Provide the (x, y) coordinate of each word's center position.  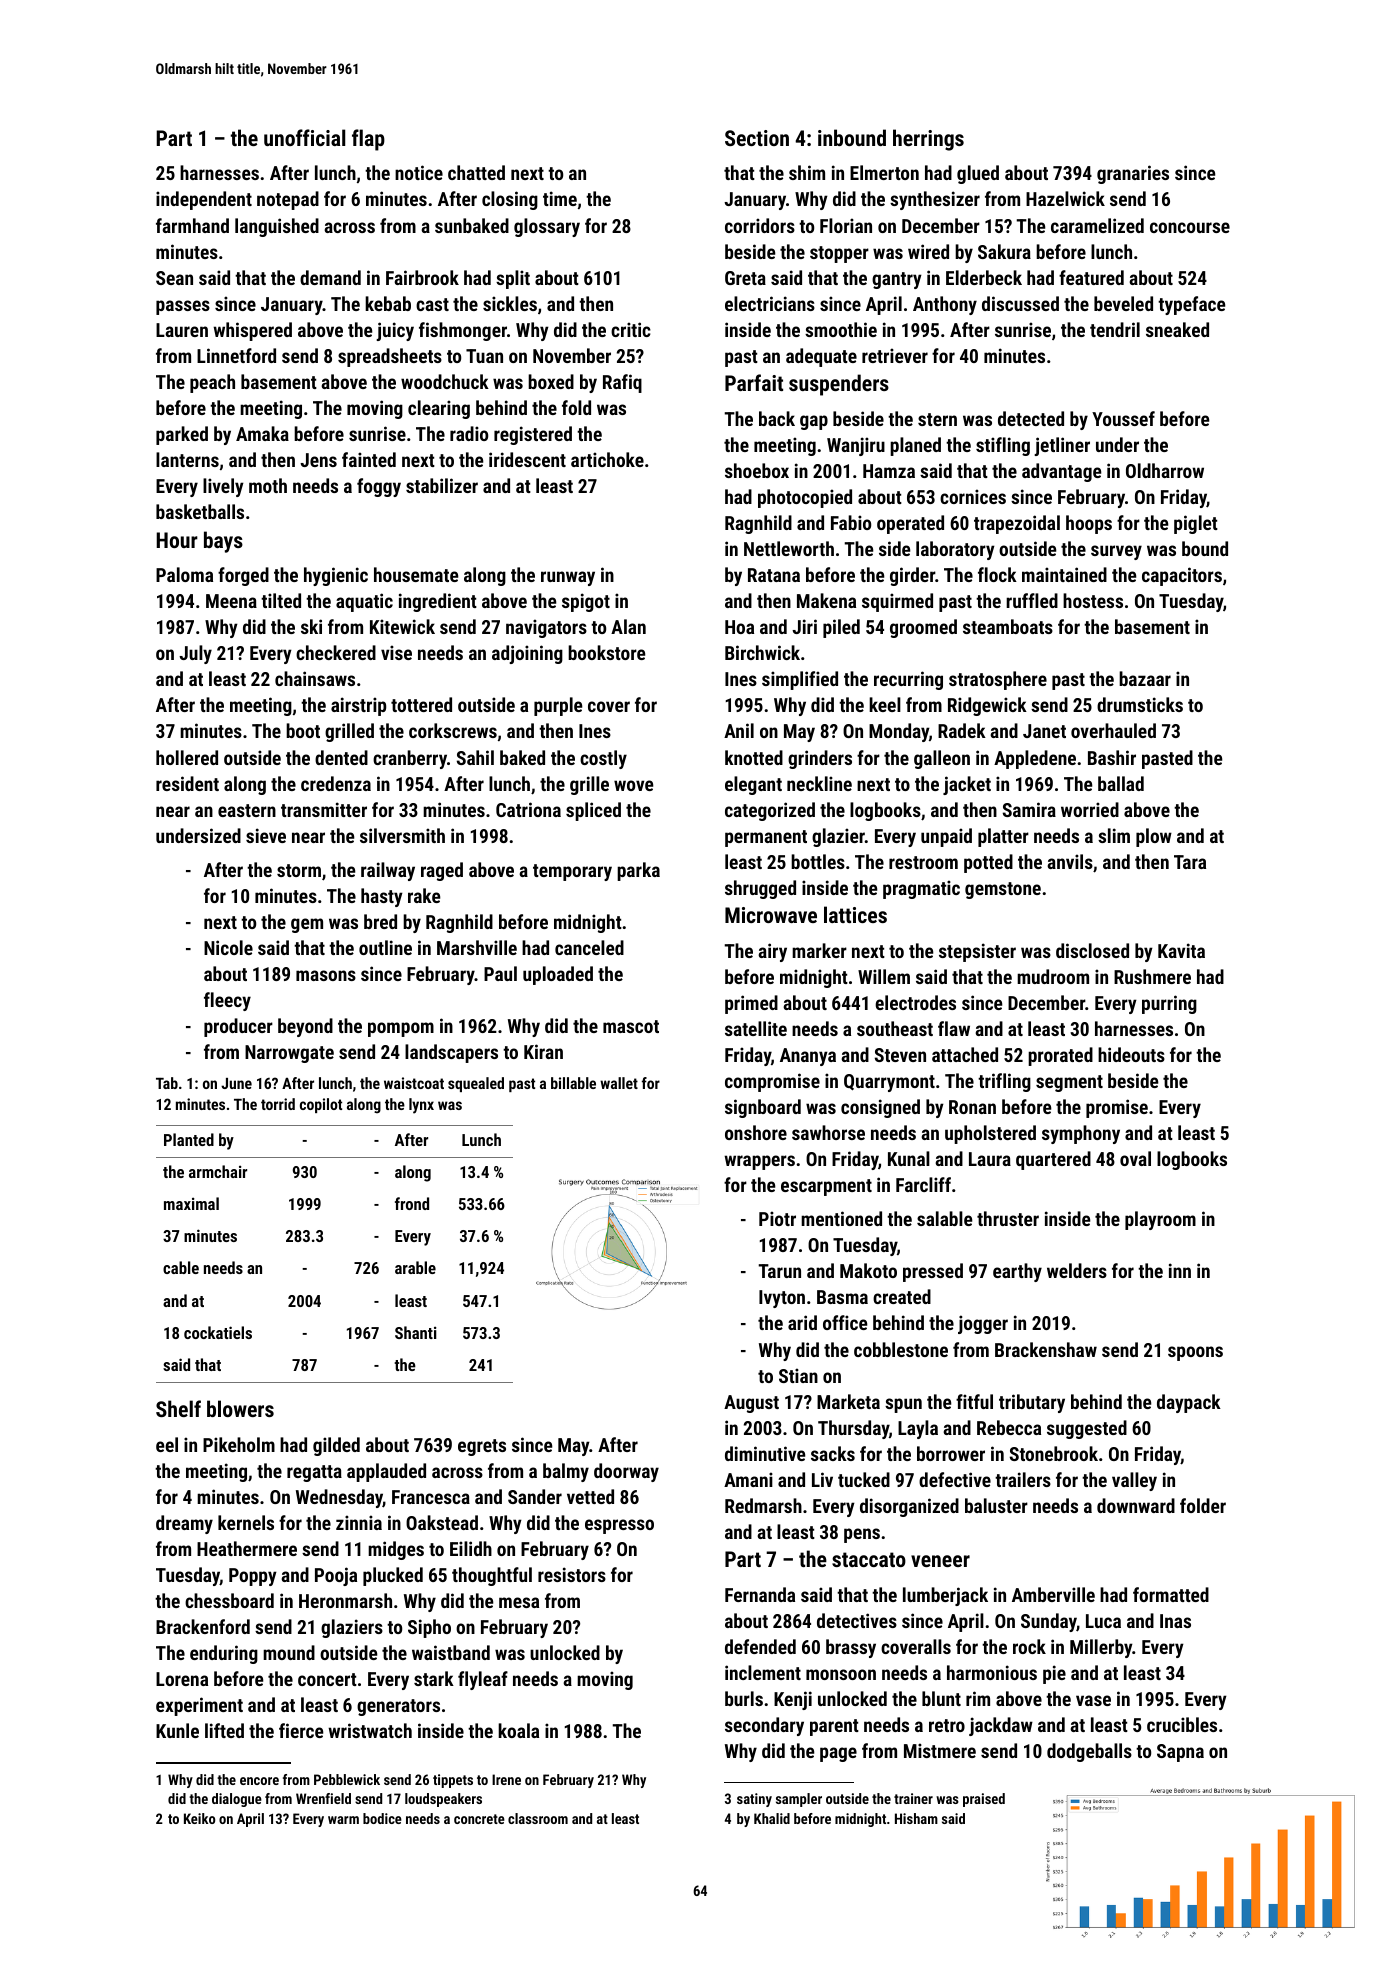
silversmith (402, 835)
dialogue (237, 1800)
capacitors (1182, 576)
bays (223, 542)
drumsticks (1140, 704)
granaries (1133, 174)
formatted (1171, 1594)
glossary (547, 227)
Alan (628, 626)
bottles (818, 861)
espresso (619, 1526)
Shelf (178, 1408)
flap (368, 140)
